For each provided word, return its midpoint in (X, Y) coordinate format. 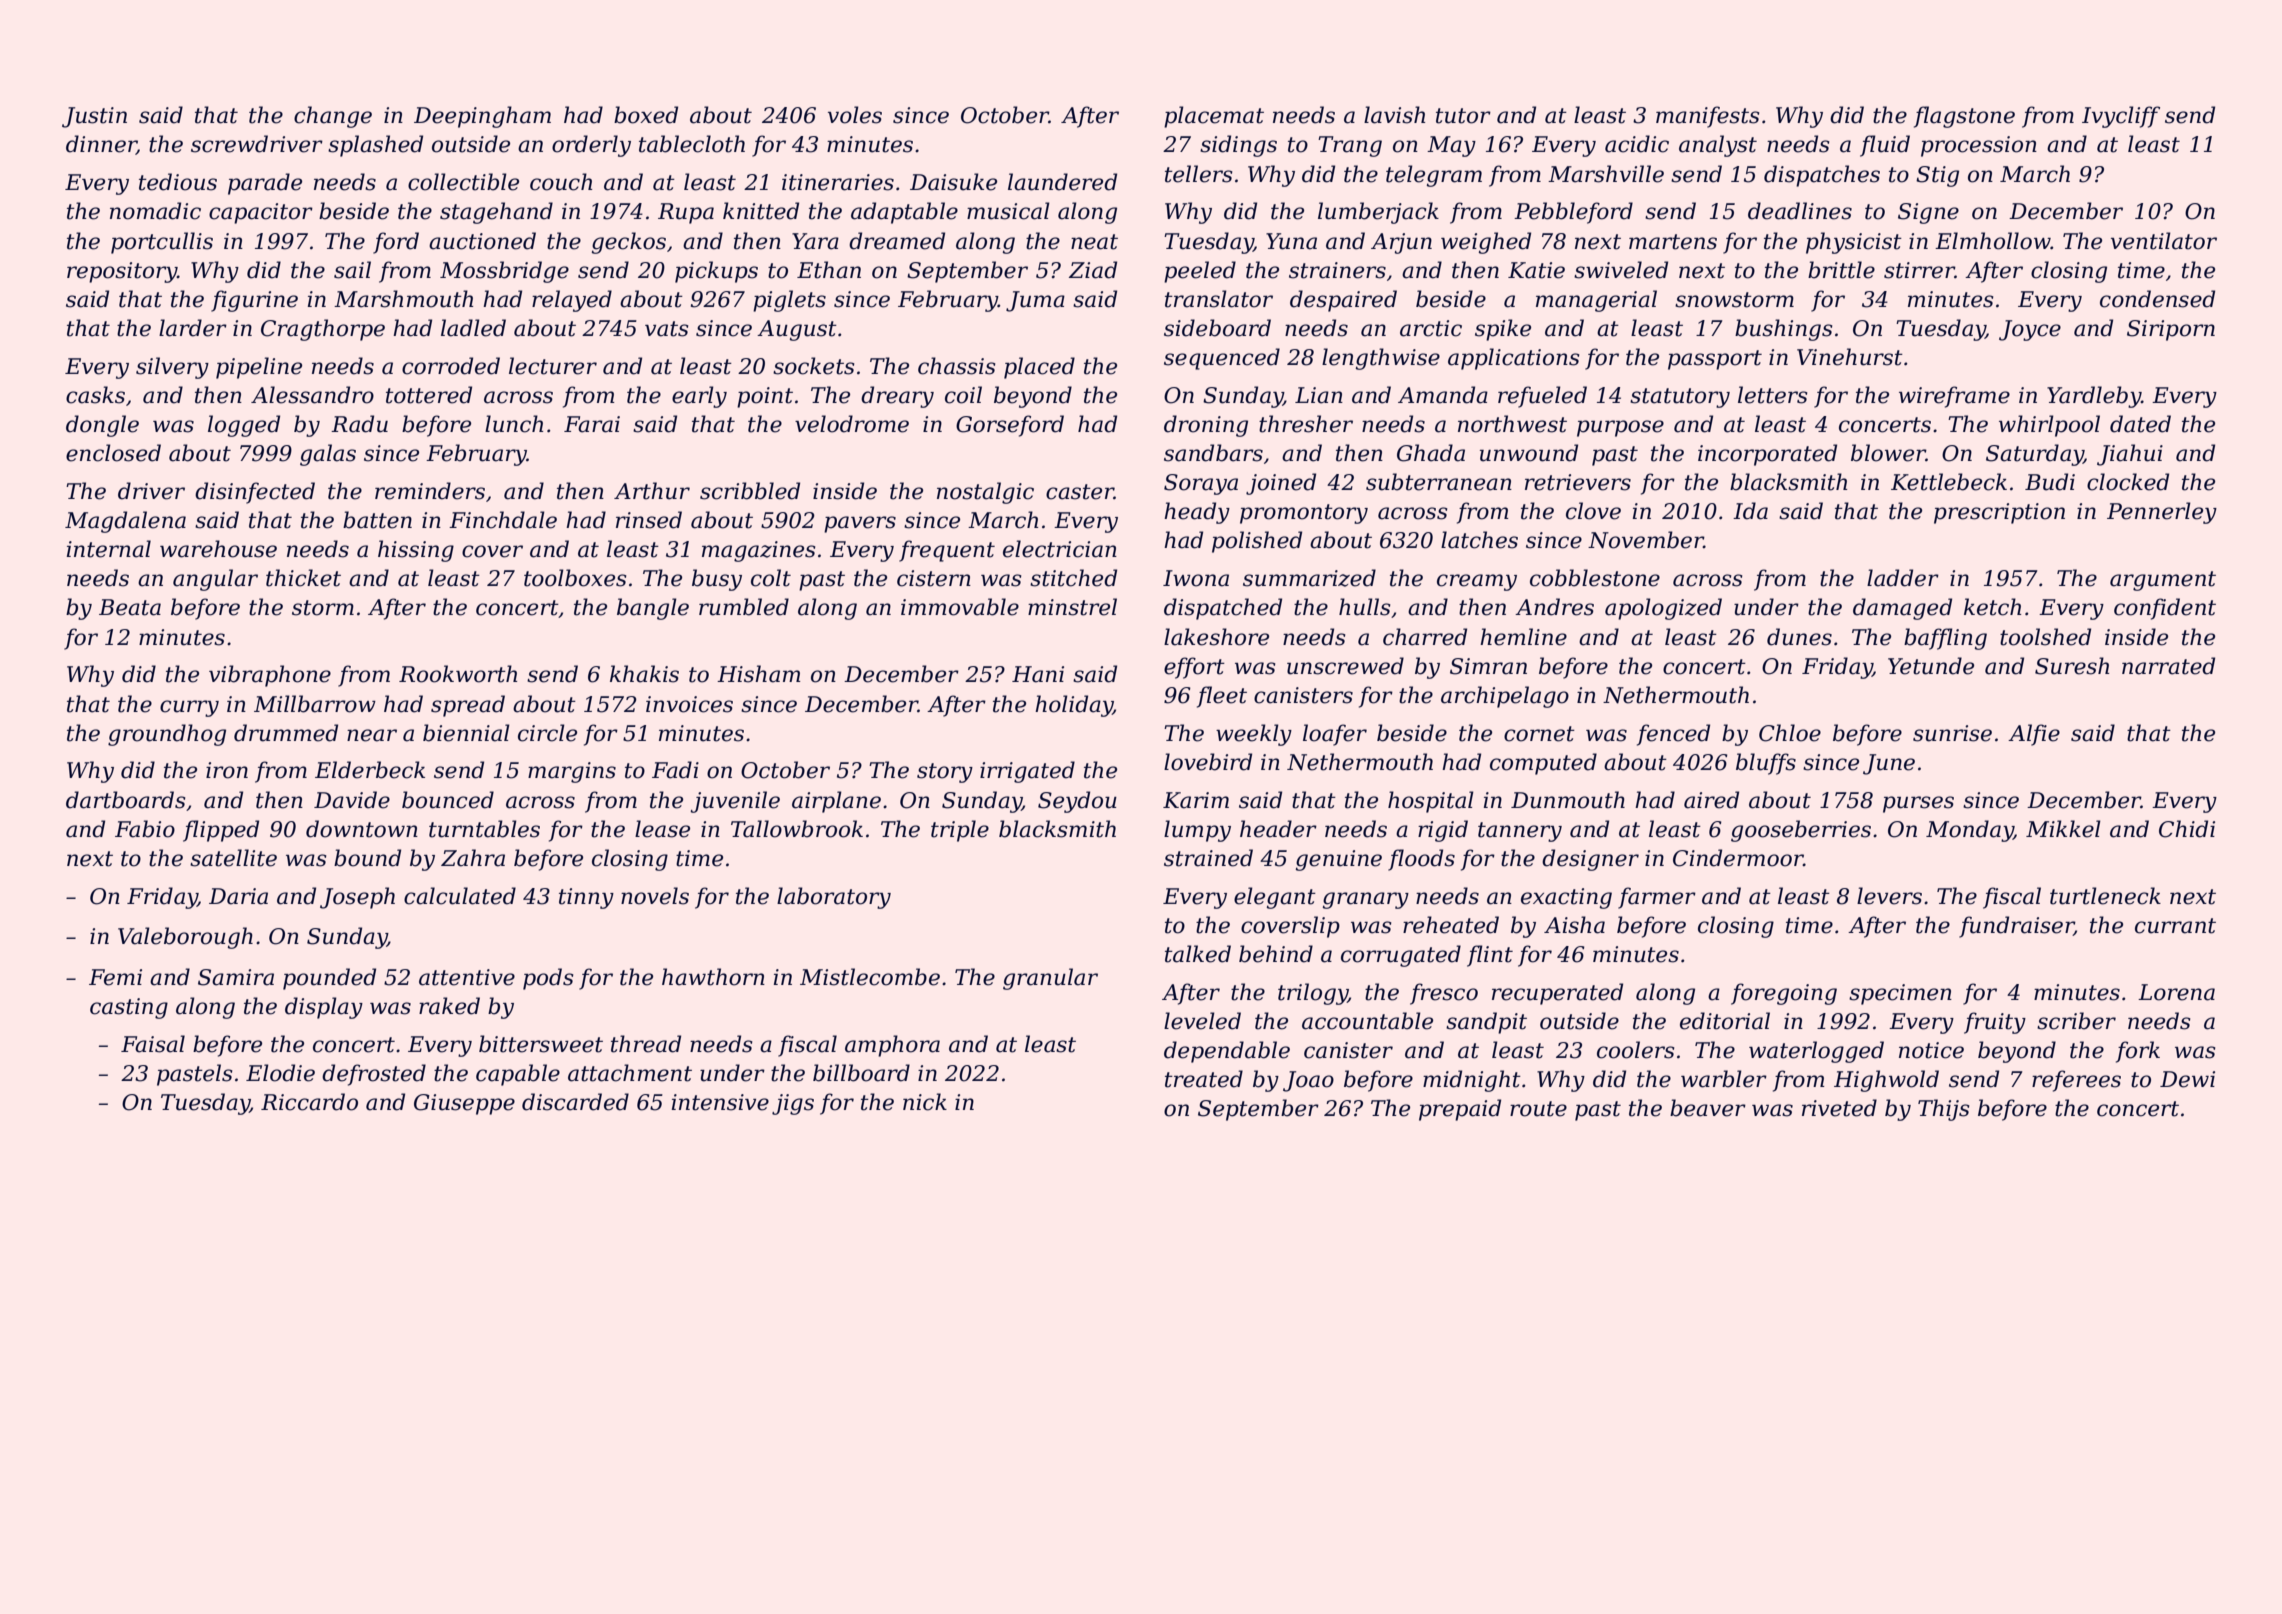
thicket (303, 578)
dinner (101, 145)
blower (1888, 453)
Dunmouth (1568, 800)
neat (1094, 242)
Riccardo (309, 1102)
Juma (1035, 301)
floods (1421, 860)
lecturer (553, 366)
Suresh (2072, 666)
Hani (1038, 674)
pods (548, 979)
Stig (1937, 176)
